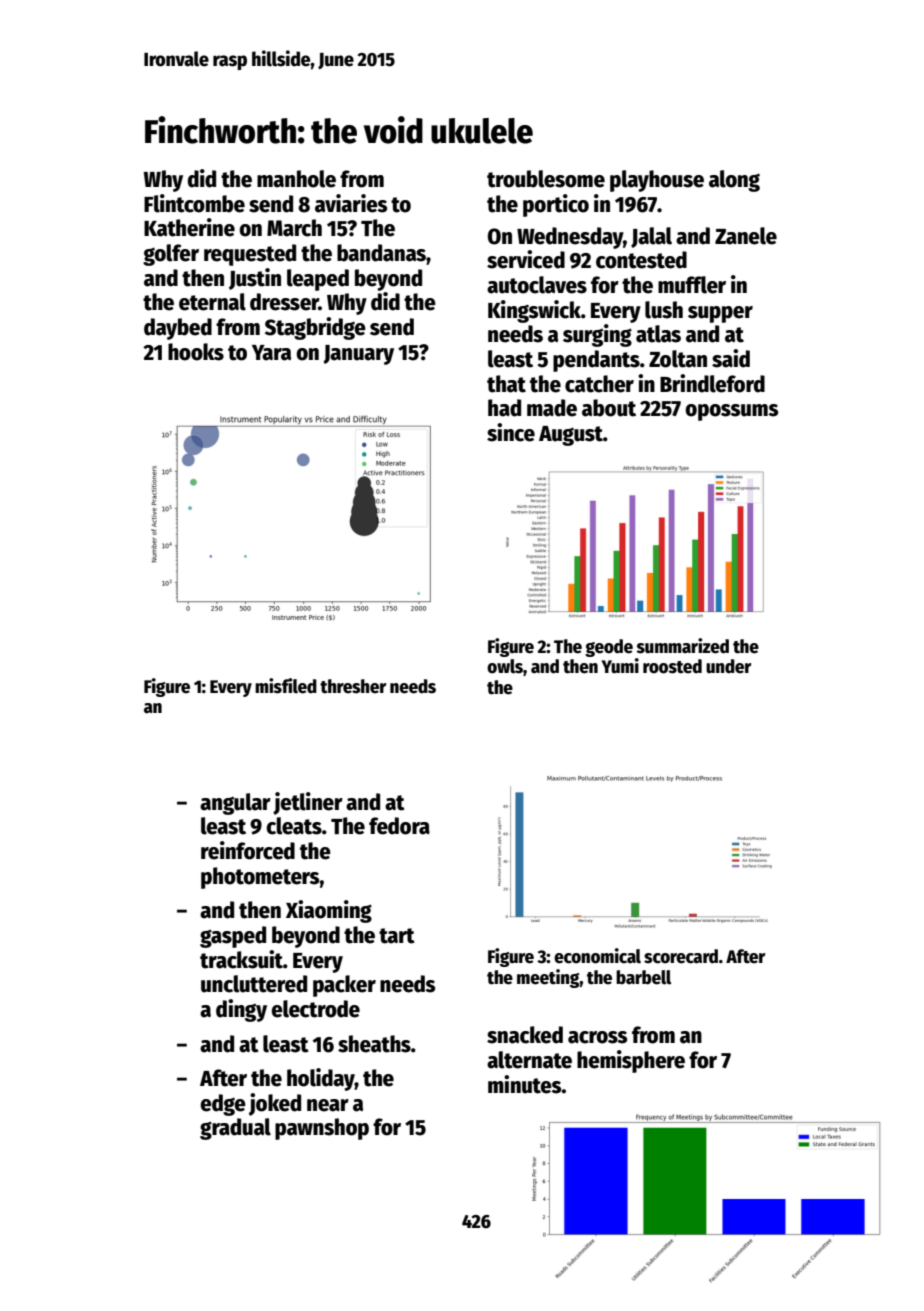  I want to click on had, so click(504, 408).
